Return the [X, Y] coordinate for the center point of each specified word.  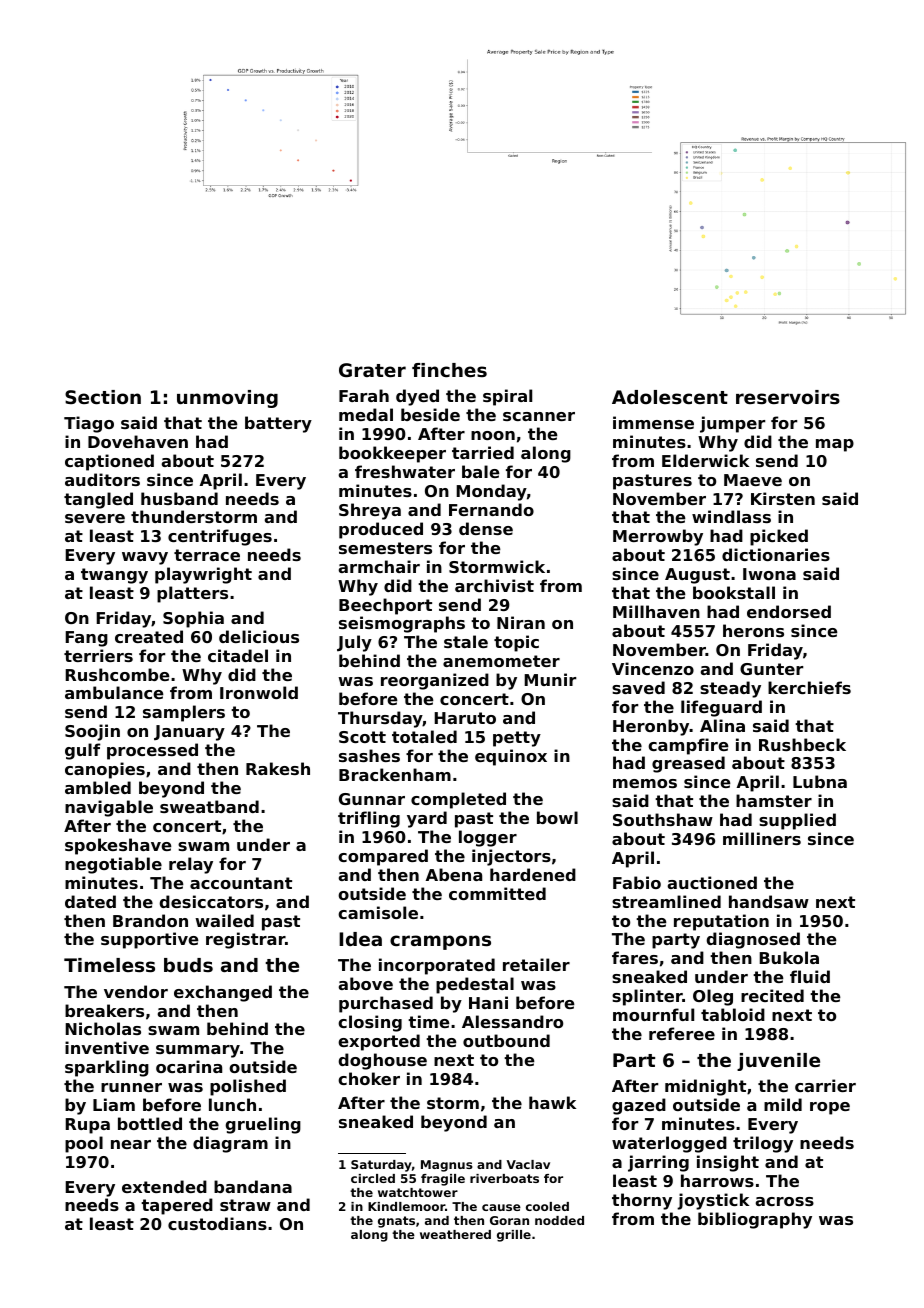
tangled [98, 500]
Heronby [651, 727]
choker [369, 1078]
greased [688, 764]
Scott [362, 737]
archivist [494, 585]
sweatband [209, 806]
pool [84, 1144]
